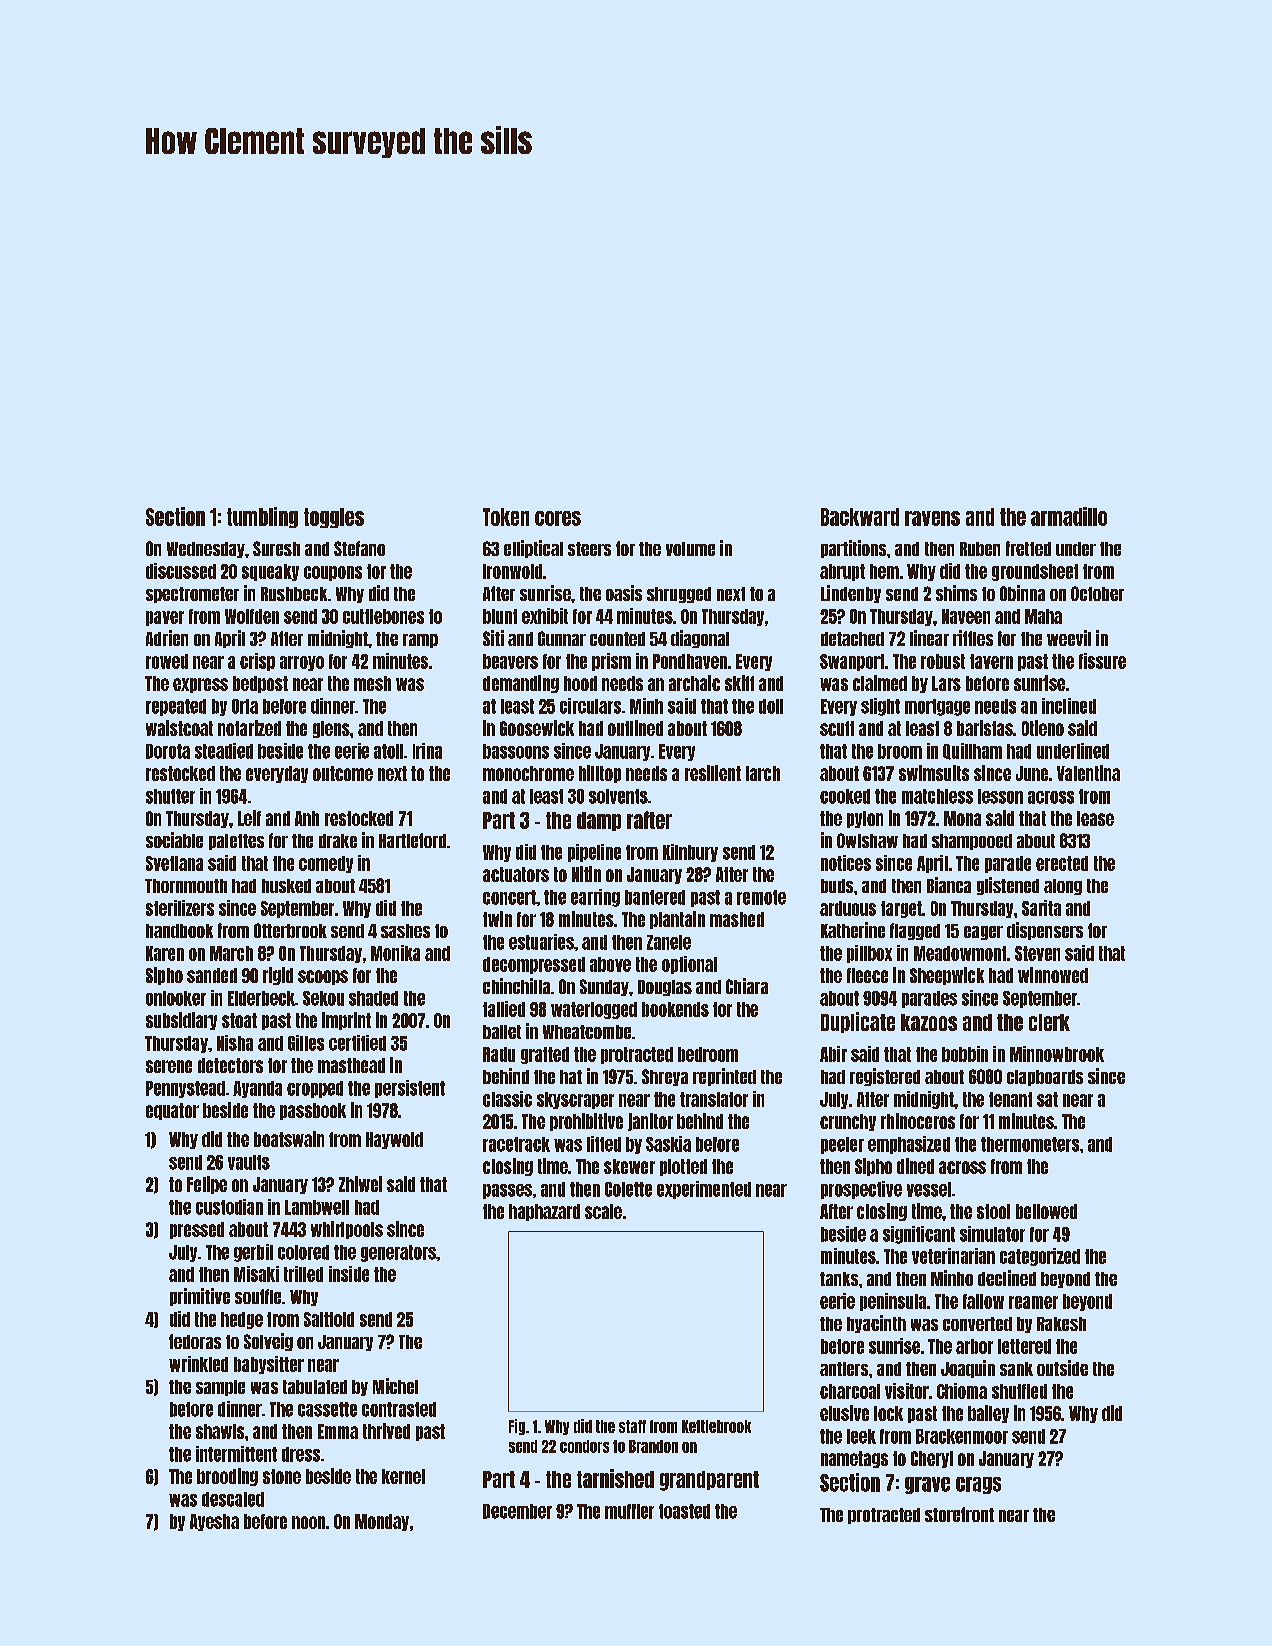 The image size is (1272, 1646). Describe the element at coordinates (383, 616) in the page. I see `cuttlebones` at that location.
